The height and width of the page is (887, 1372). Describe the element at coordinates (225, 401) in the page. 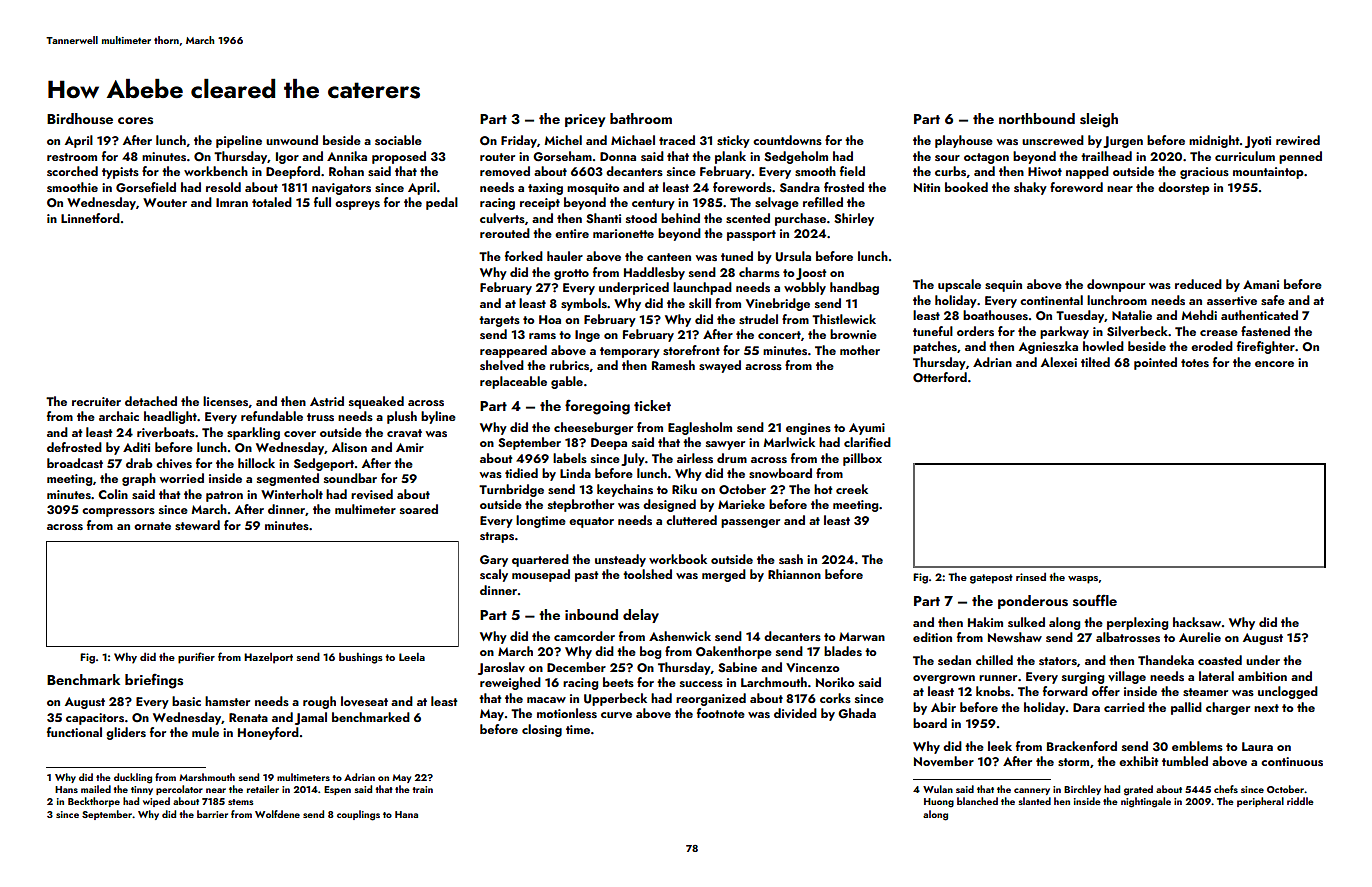

I see `licenses` at that location.
